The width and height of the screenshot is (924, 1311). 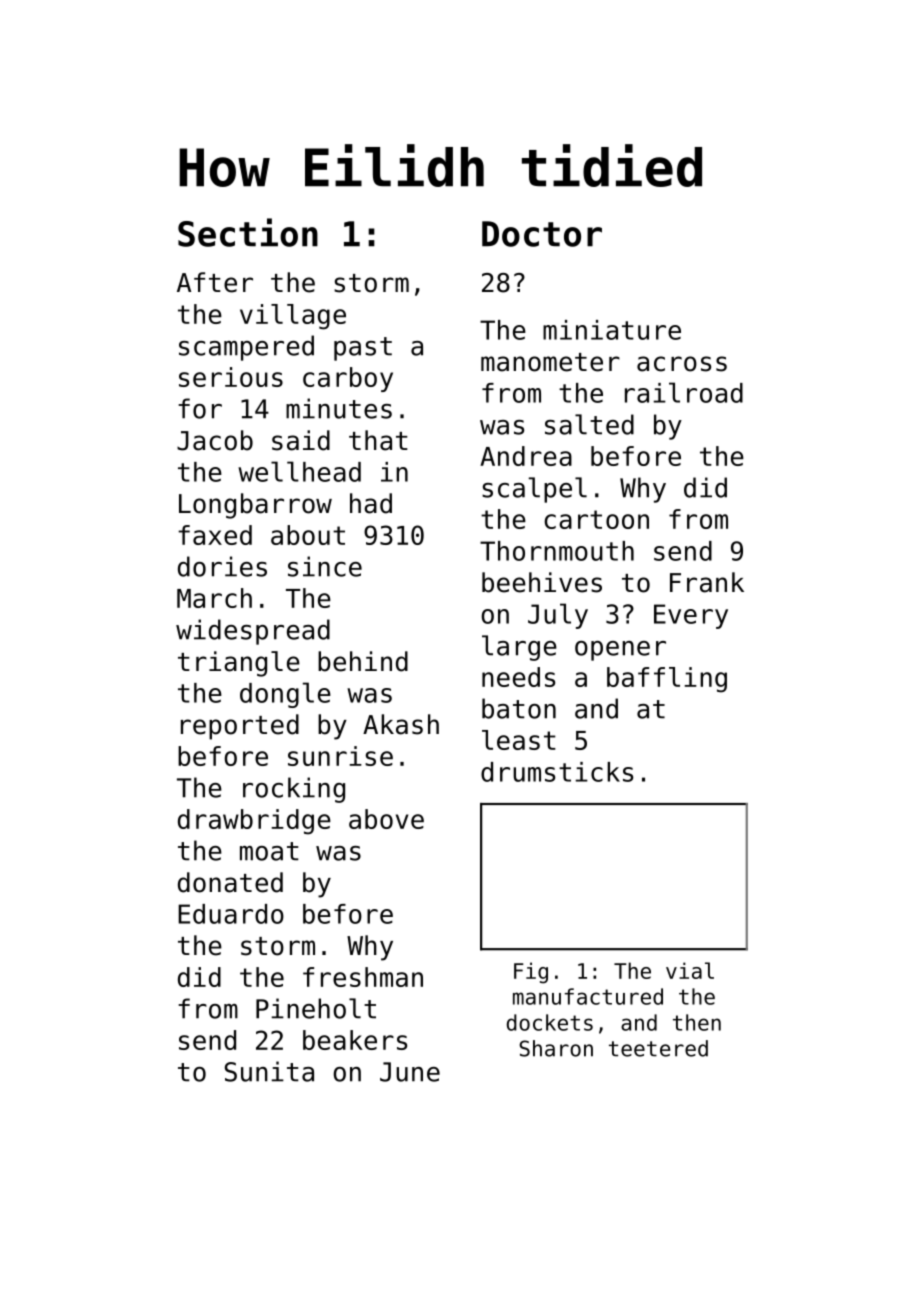 I want to click on Sunita, so click(x=269, y=1071).
